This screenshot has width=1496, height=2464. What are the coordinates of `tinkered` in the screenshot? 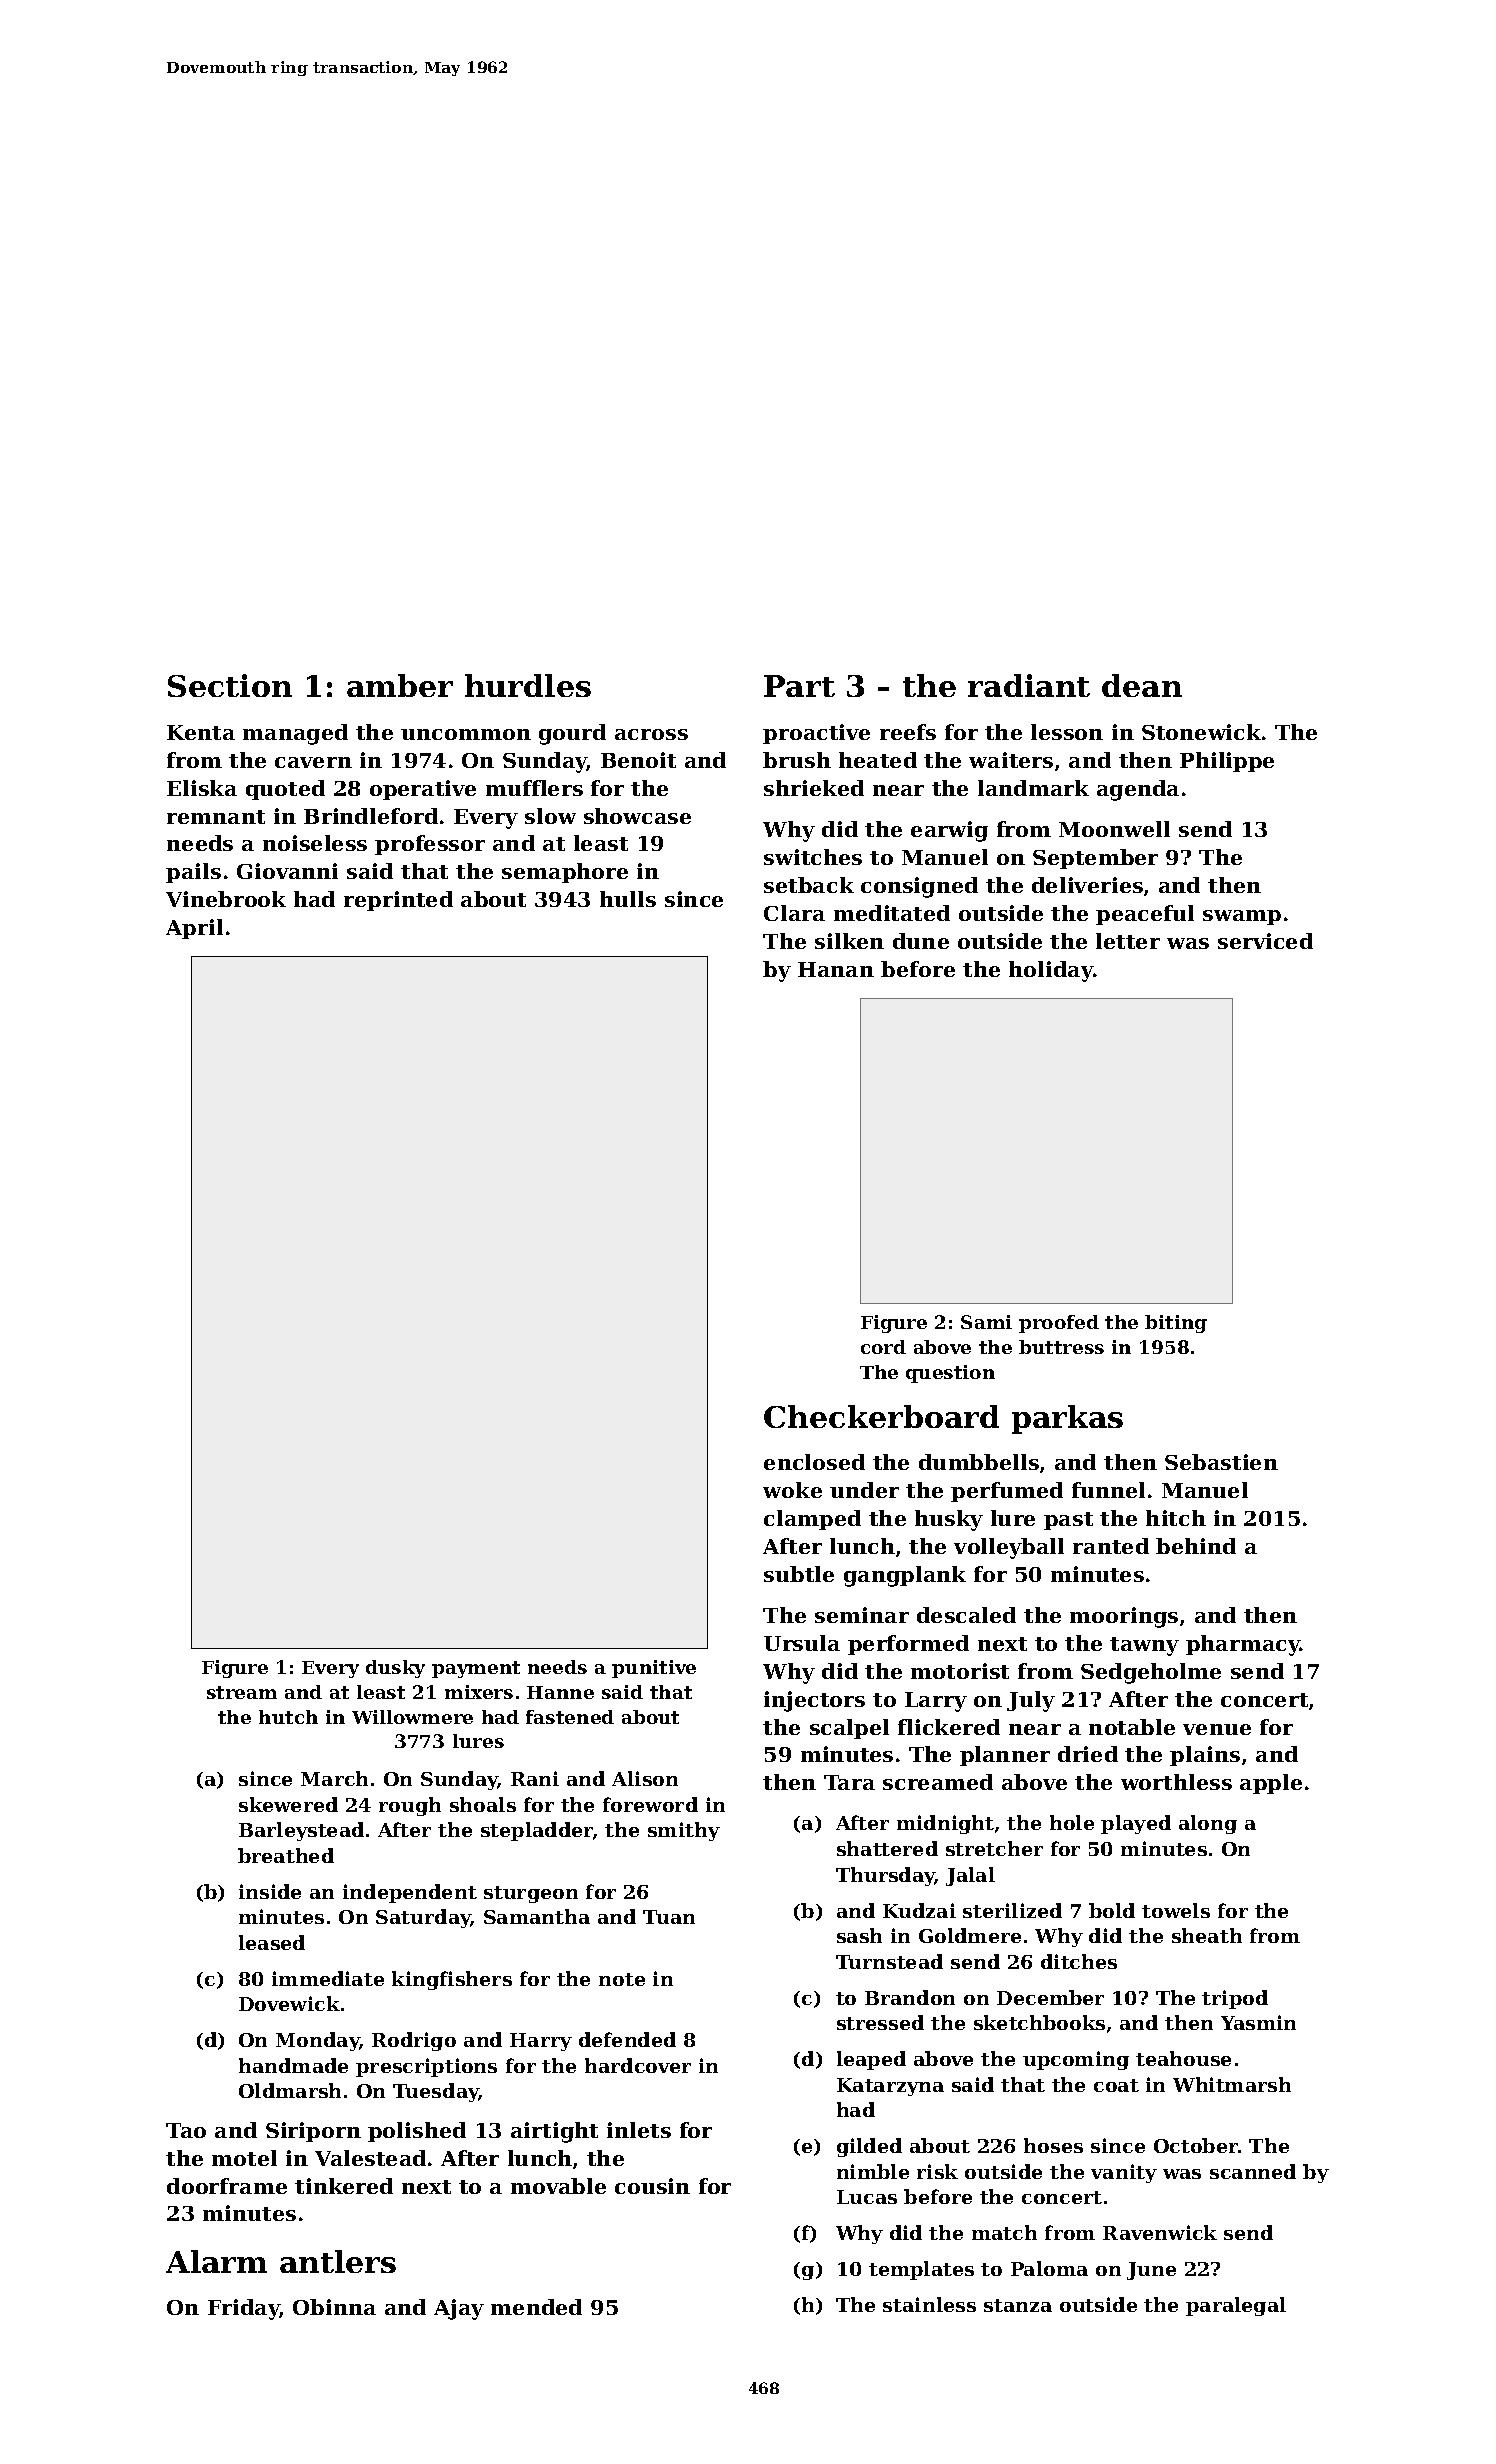 It's located at (344, 2186).
